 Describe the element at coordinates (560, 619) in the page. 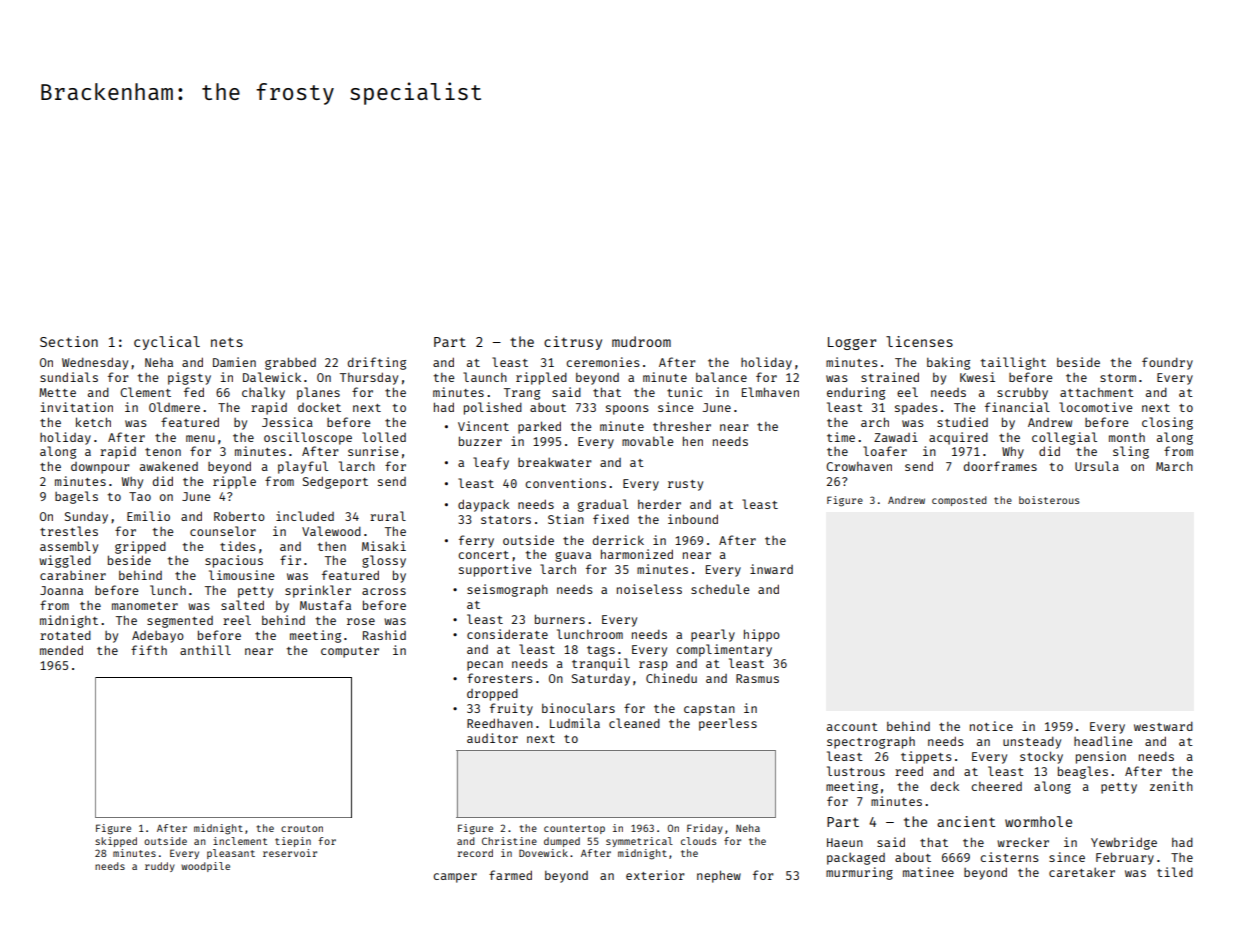

I see `burners` at that location.
